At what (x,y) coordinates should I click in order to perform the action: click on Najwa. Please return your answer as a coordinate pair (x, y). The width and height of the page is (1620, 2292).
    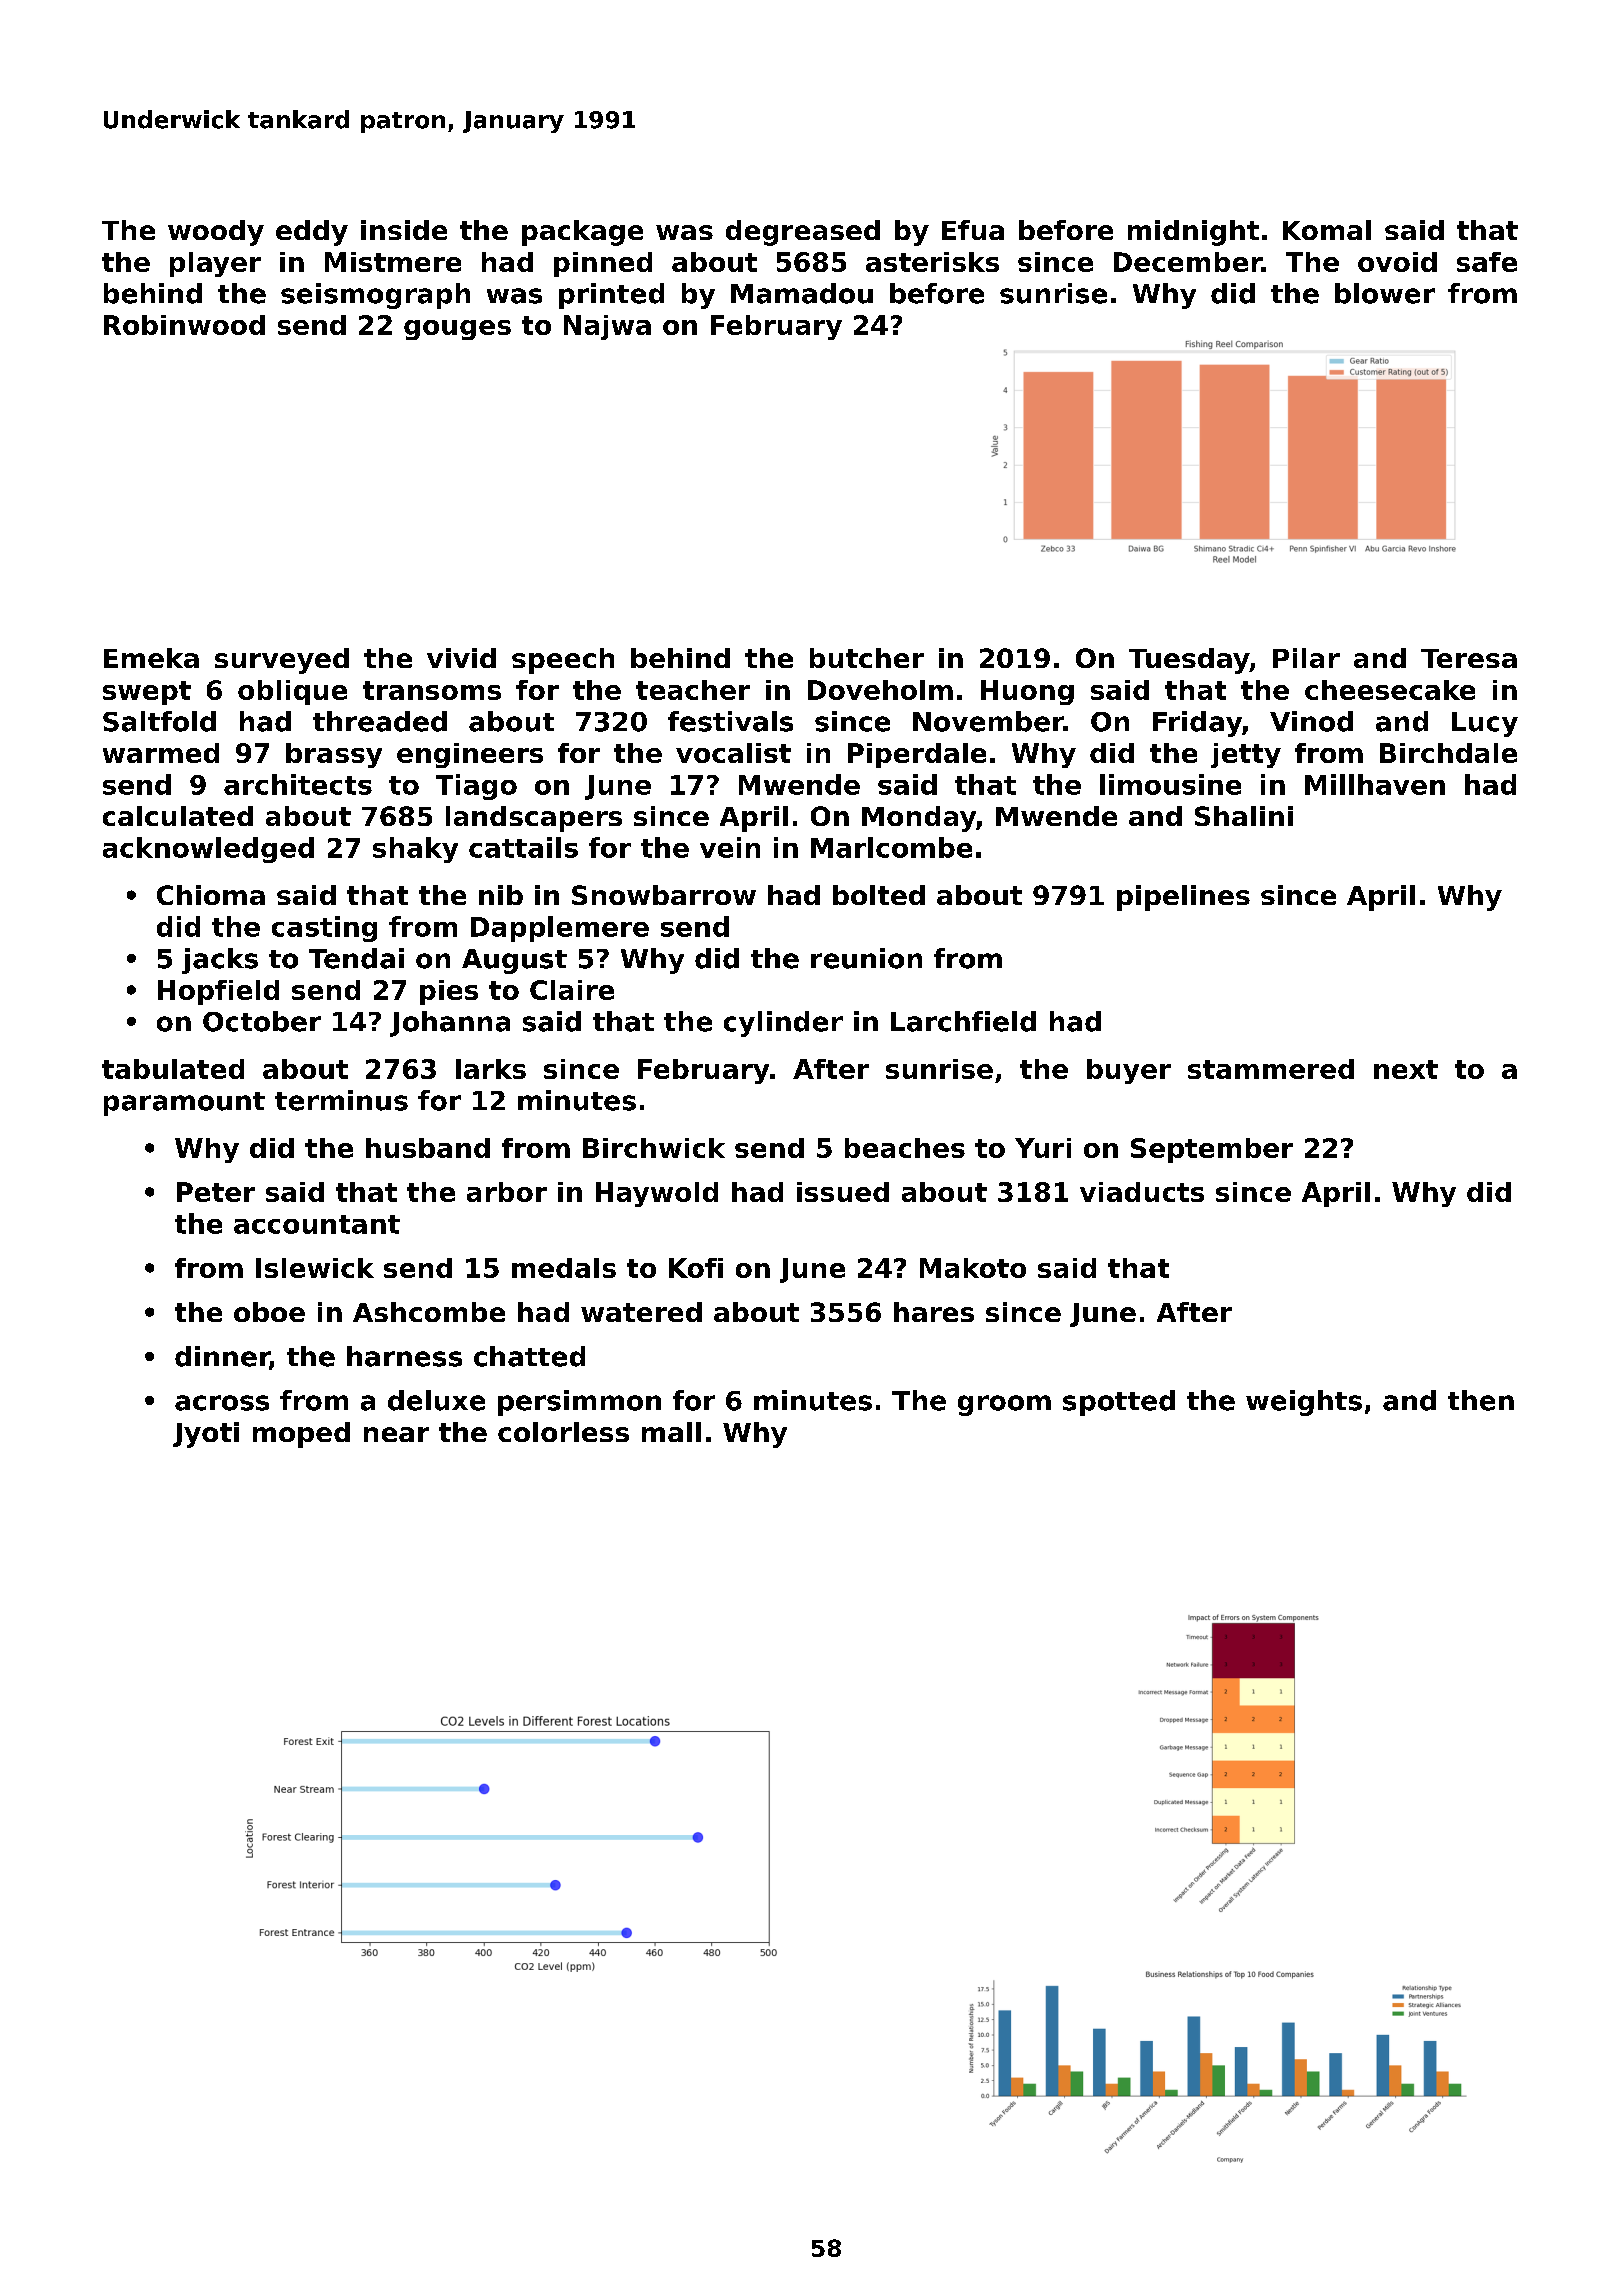
    Looking at the image, I should click on (607, 327).
